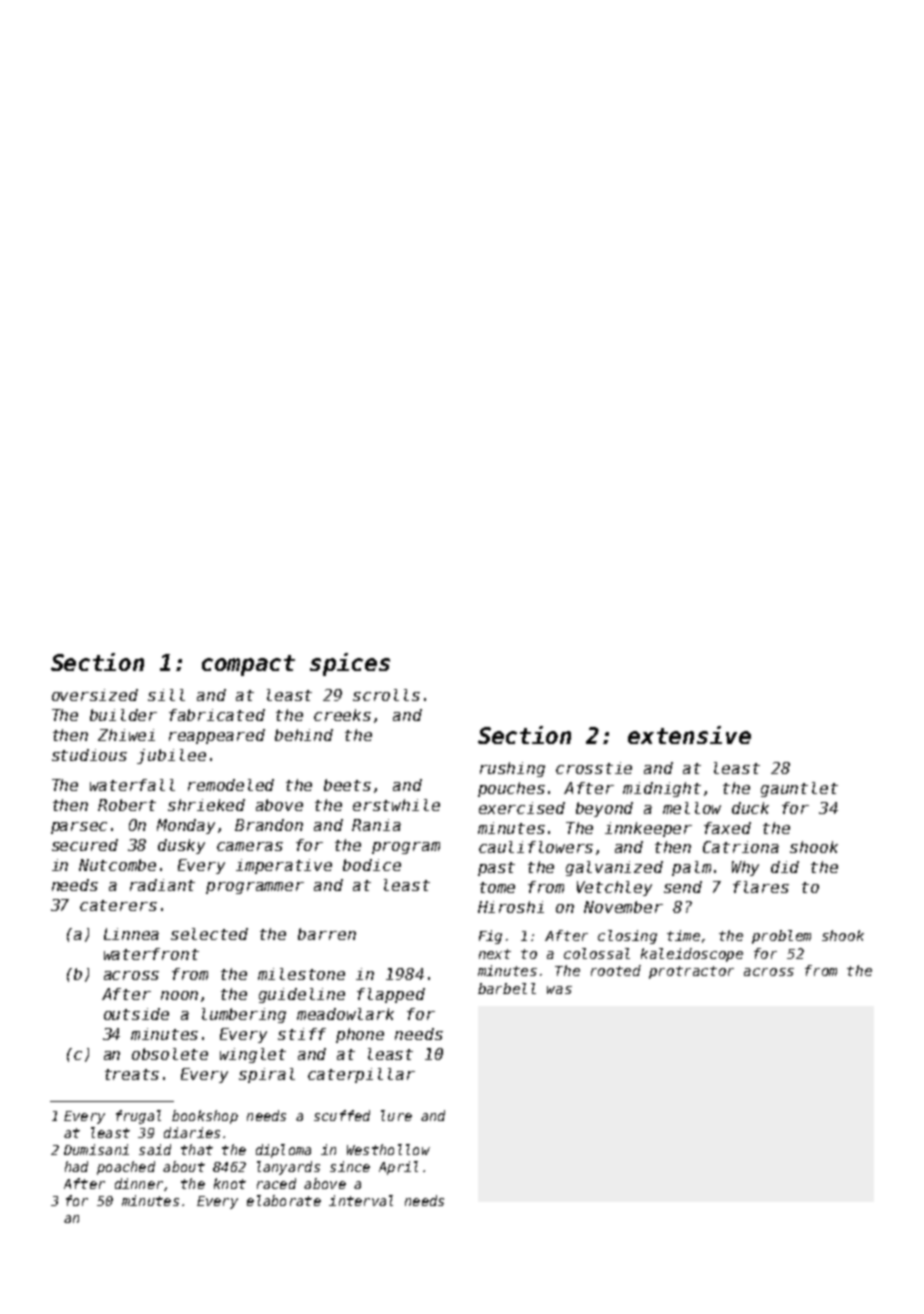 The image size is (924, 1314). Describe the element at coordinates (386, 695) in the screenshot. I see `scrolls` at that location.
